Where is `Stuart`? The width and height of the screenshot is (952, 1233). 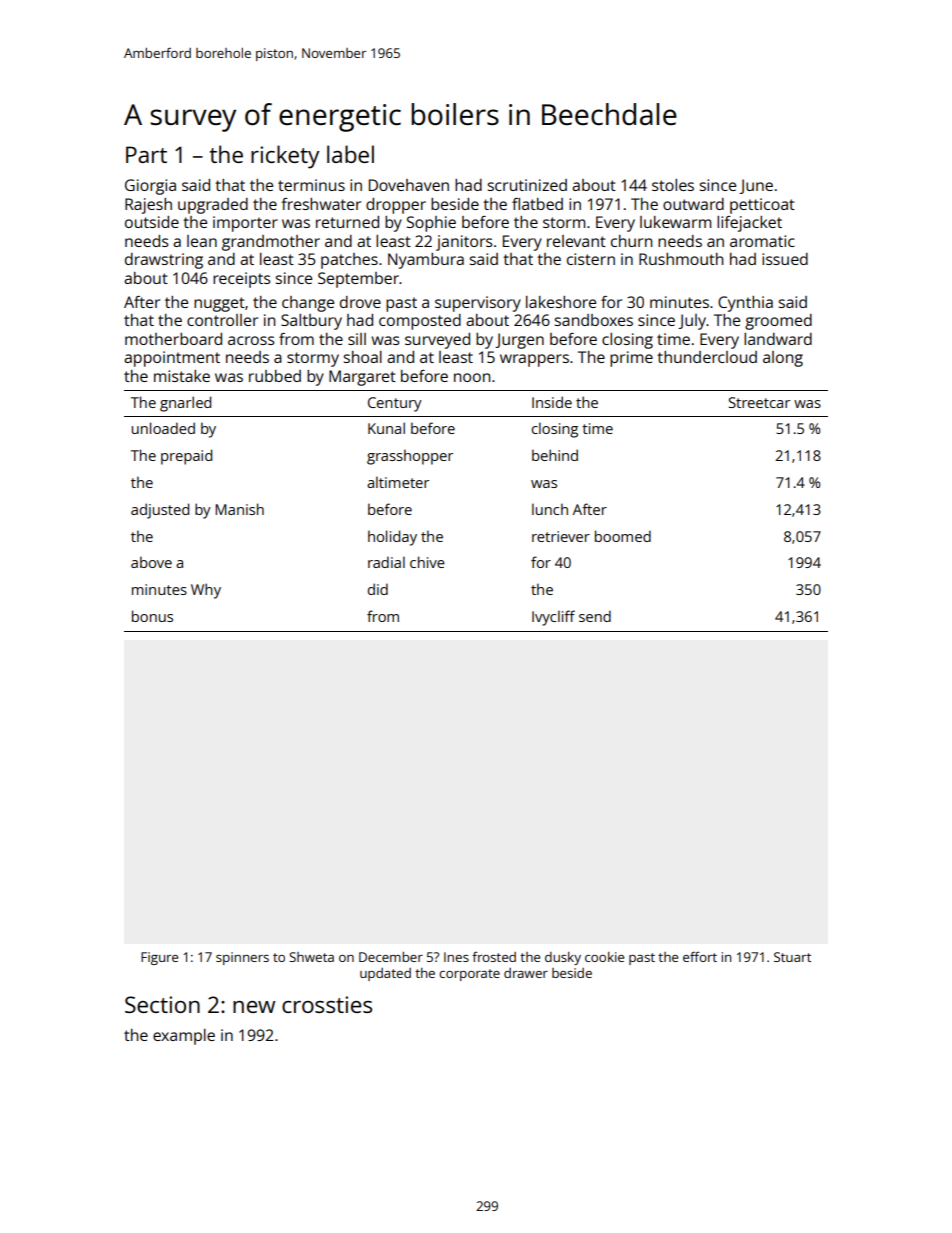 Stuart is located at coordinates (792, 957).
